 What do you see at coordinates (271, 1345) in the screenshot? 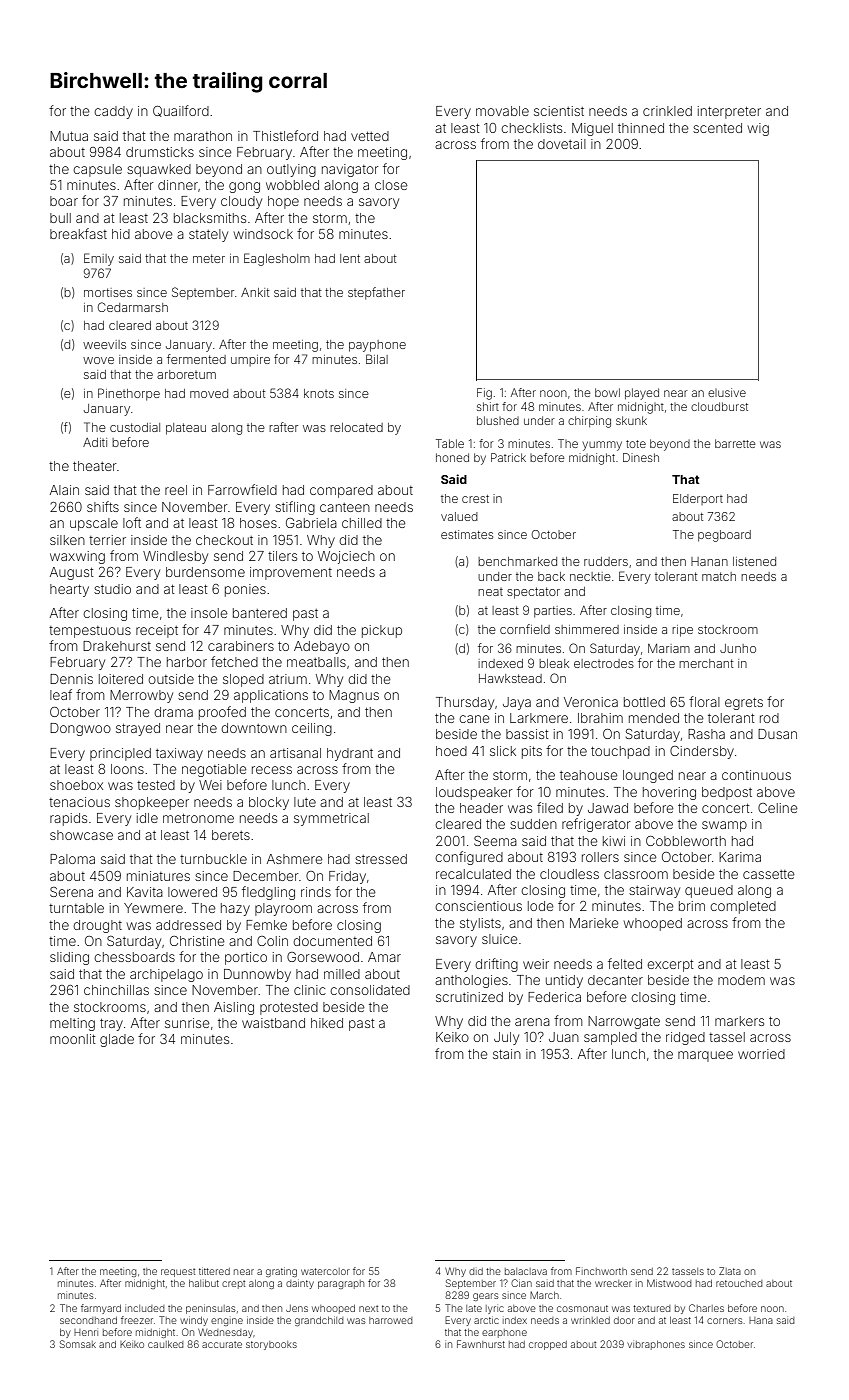
I see `storybooks` at bounding box center [271, 1345].
